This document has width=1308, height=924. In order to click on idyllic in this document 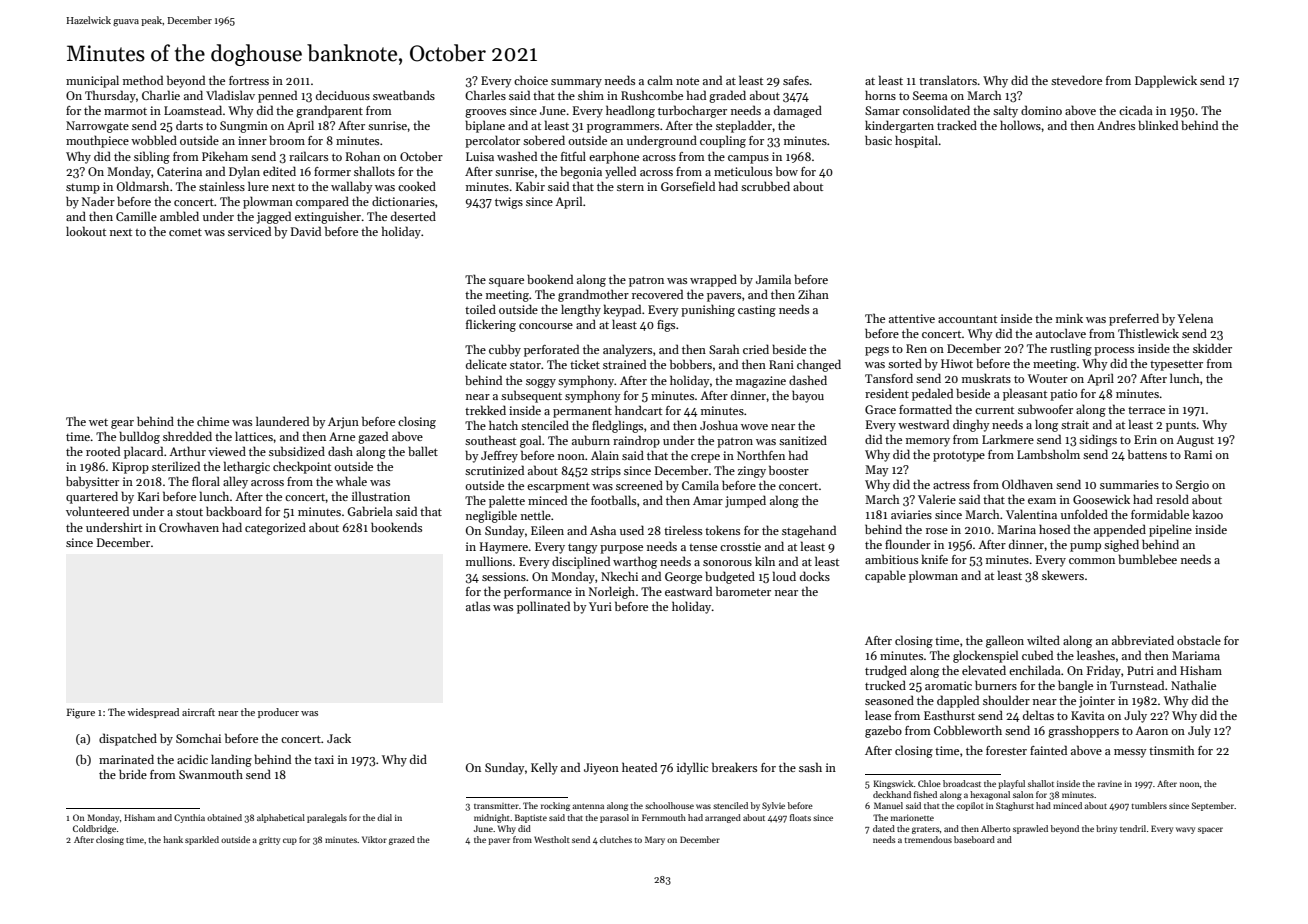, I will do `click(692, 768)`.
